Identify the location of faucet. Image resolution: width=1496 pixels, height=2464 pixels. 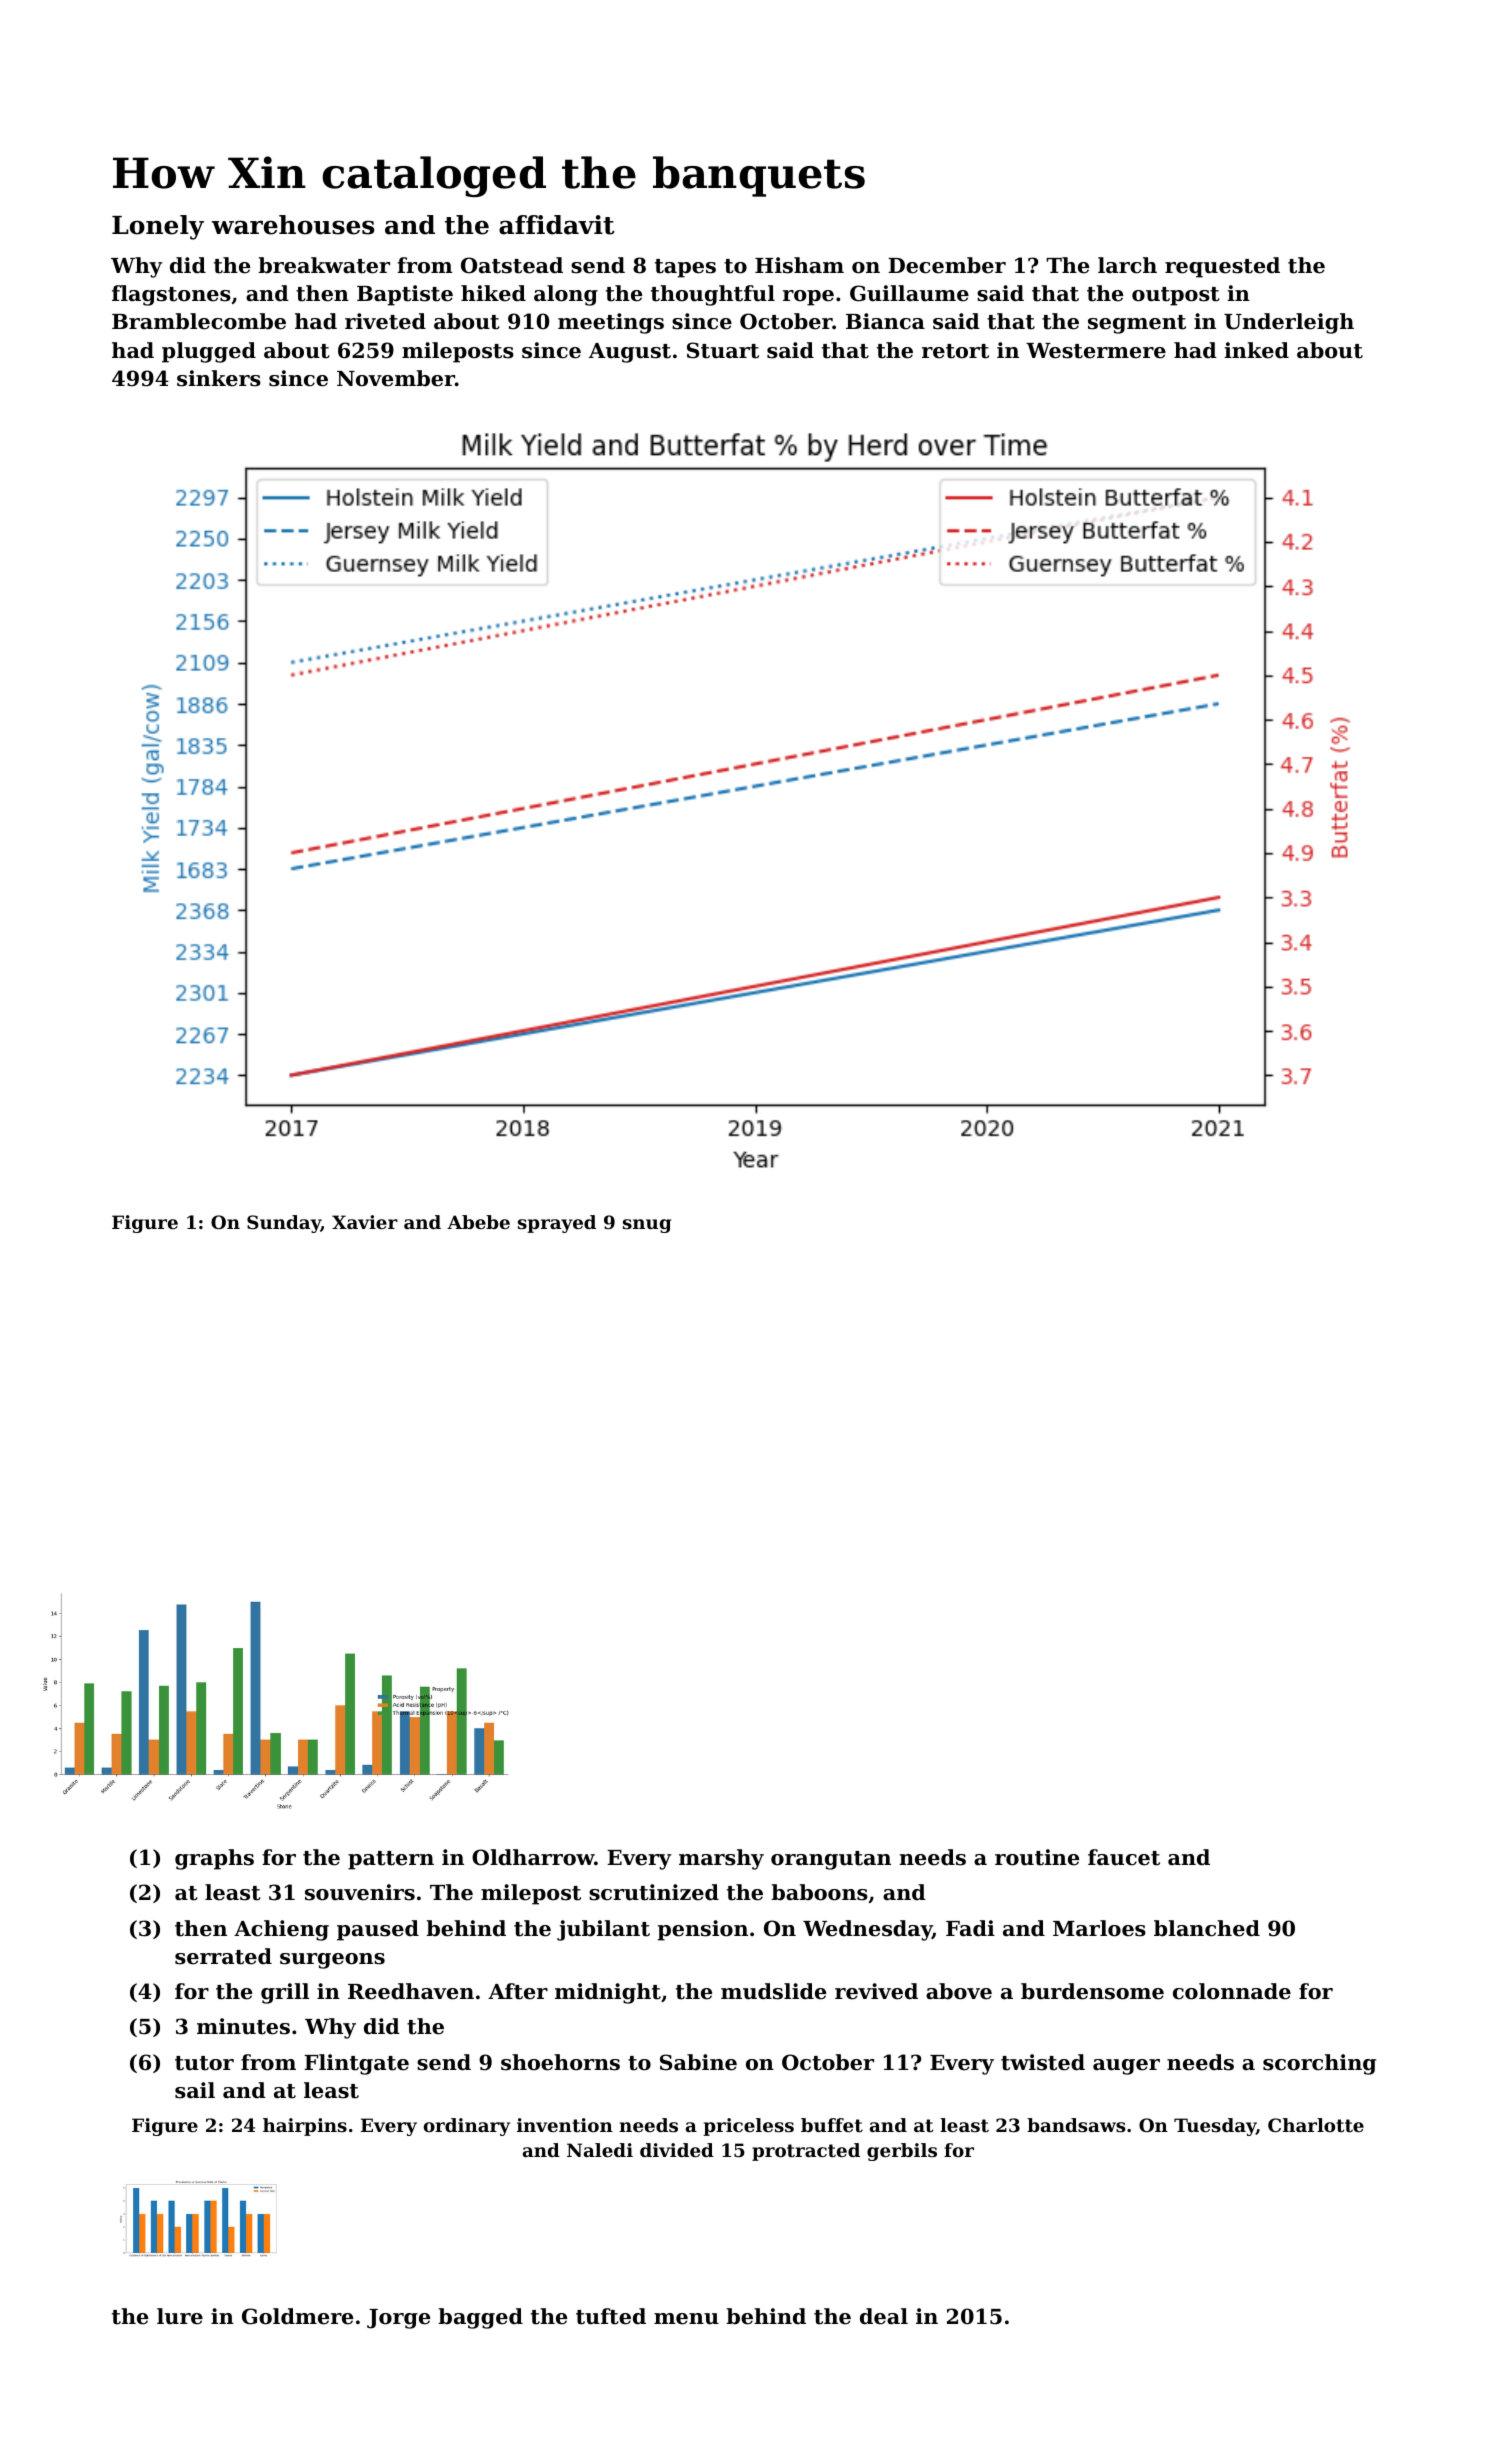
(1124, 1857).
